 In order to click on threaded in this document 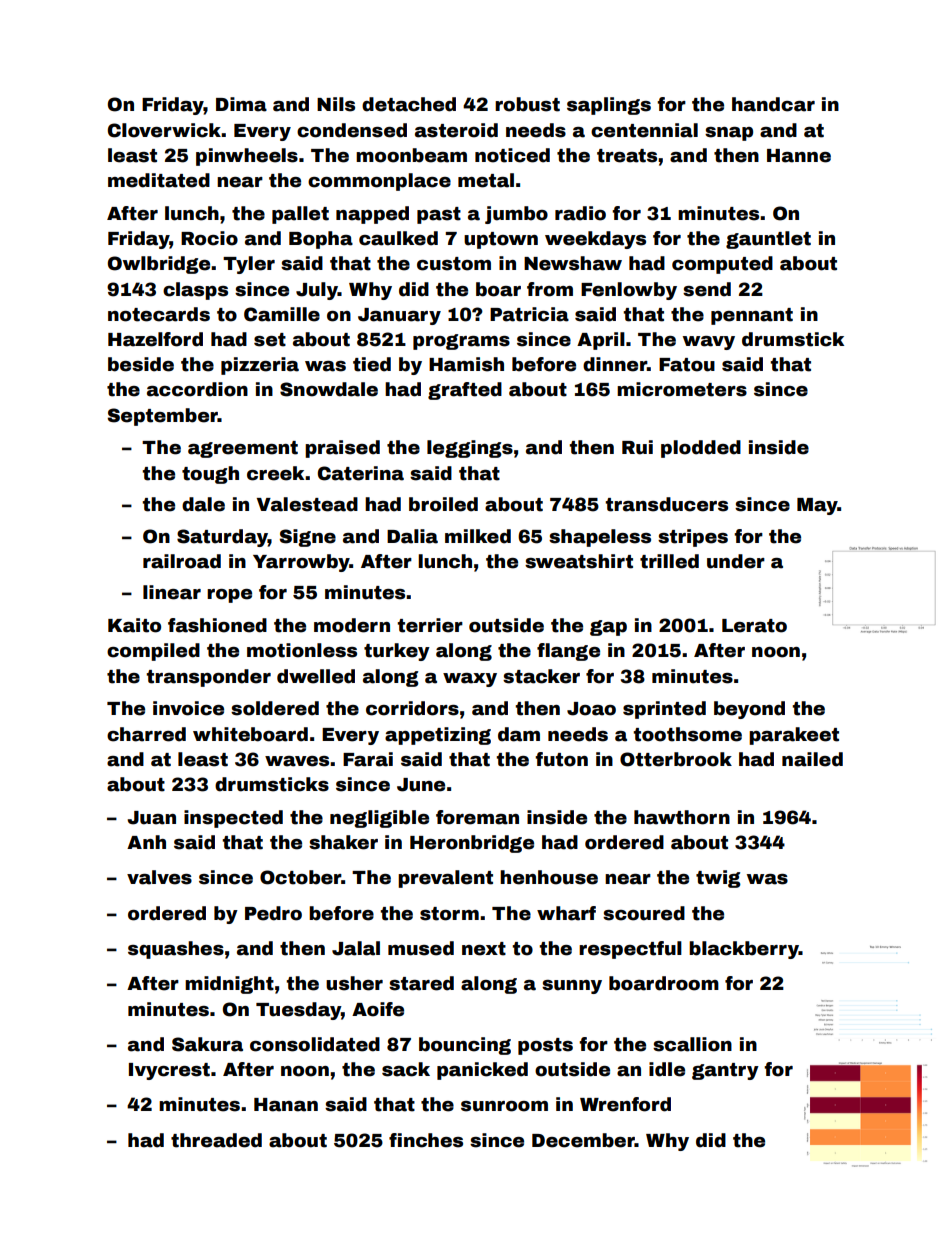, I will do `click(216, 1140)`.
